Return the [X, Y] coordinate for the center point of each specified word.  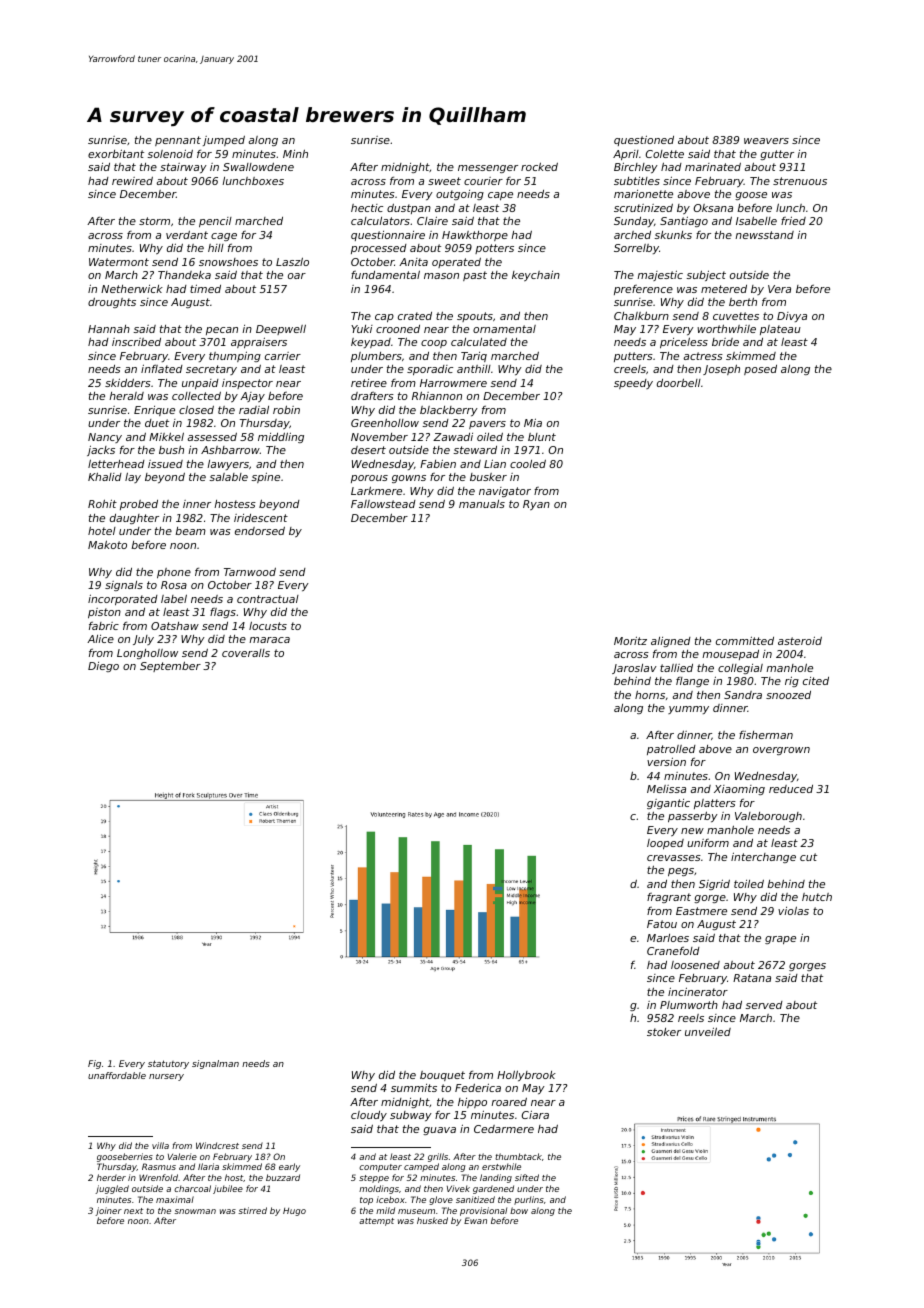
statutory [168, 1064]
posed [760, 370]
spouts [475, 317]
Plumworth [689, 1005]
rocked [539, 166]
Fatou [662, 924]
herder [111, 1177]
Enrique [154, 411]
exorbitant [116, 153]
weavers [766, 141]
